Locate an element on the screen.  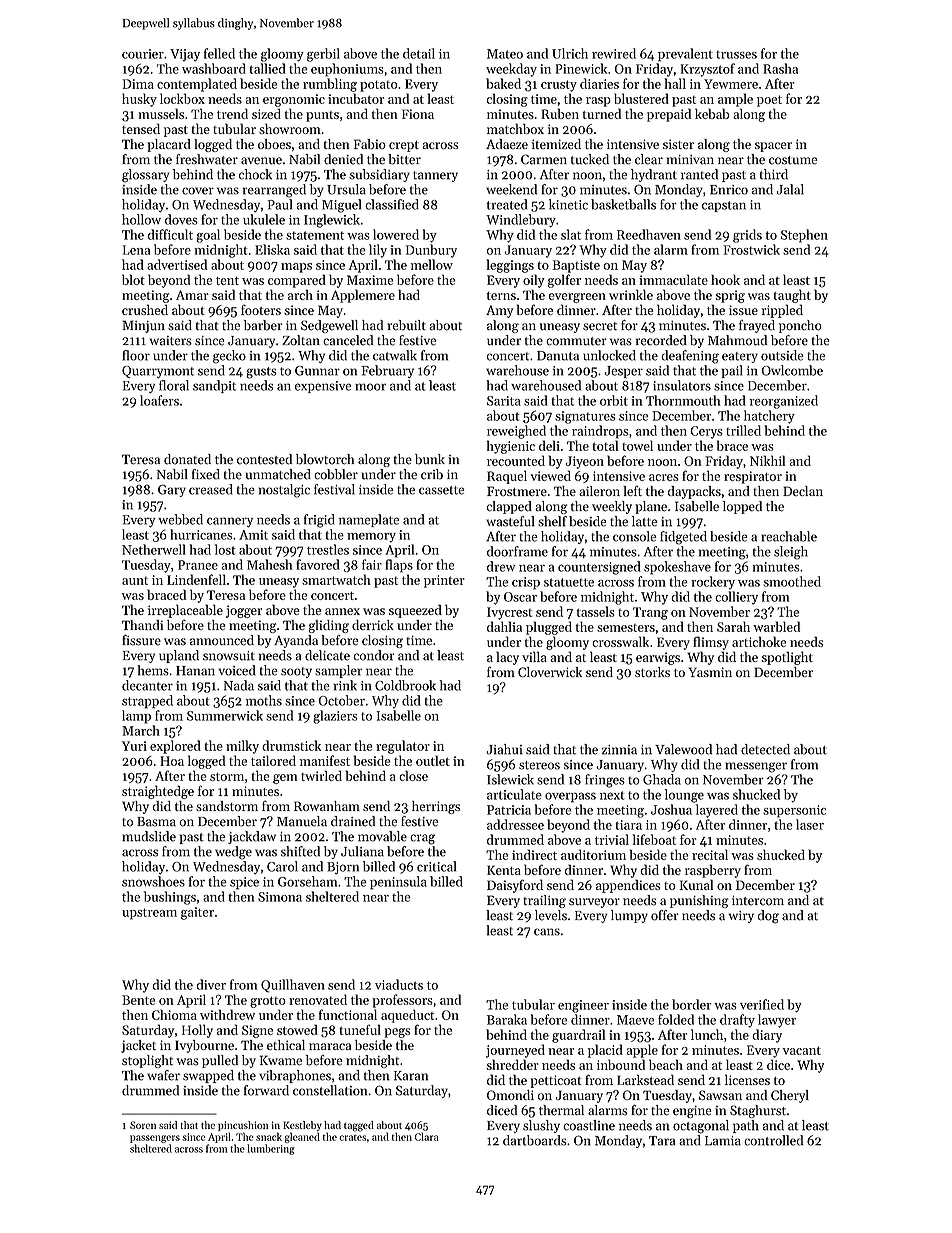
courier is located at coordinates (143, 54).
